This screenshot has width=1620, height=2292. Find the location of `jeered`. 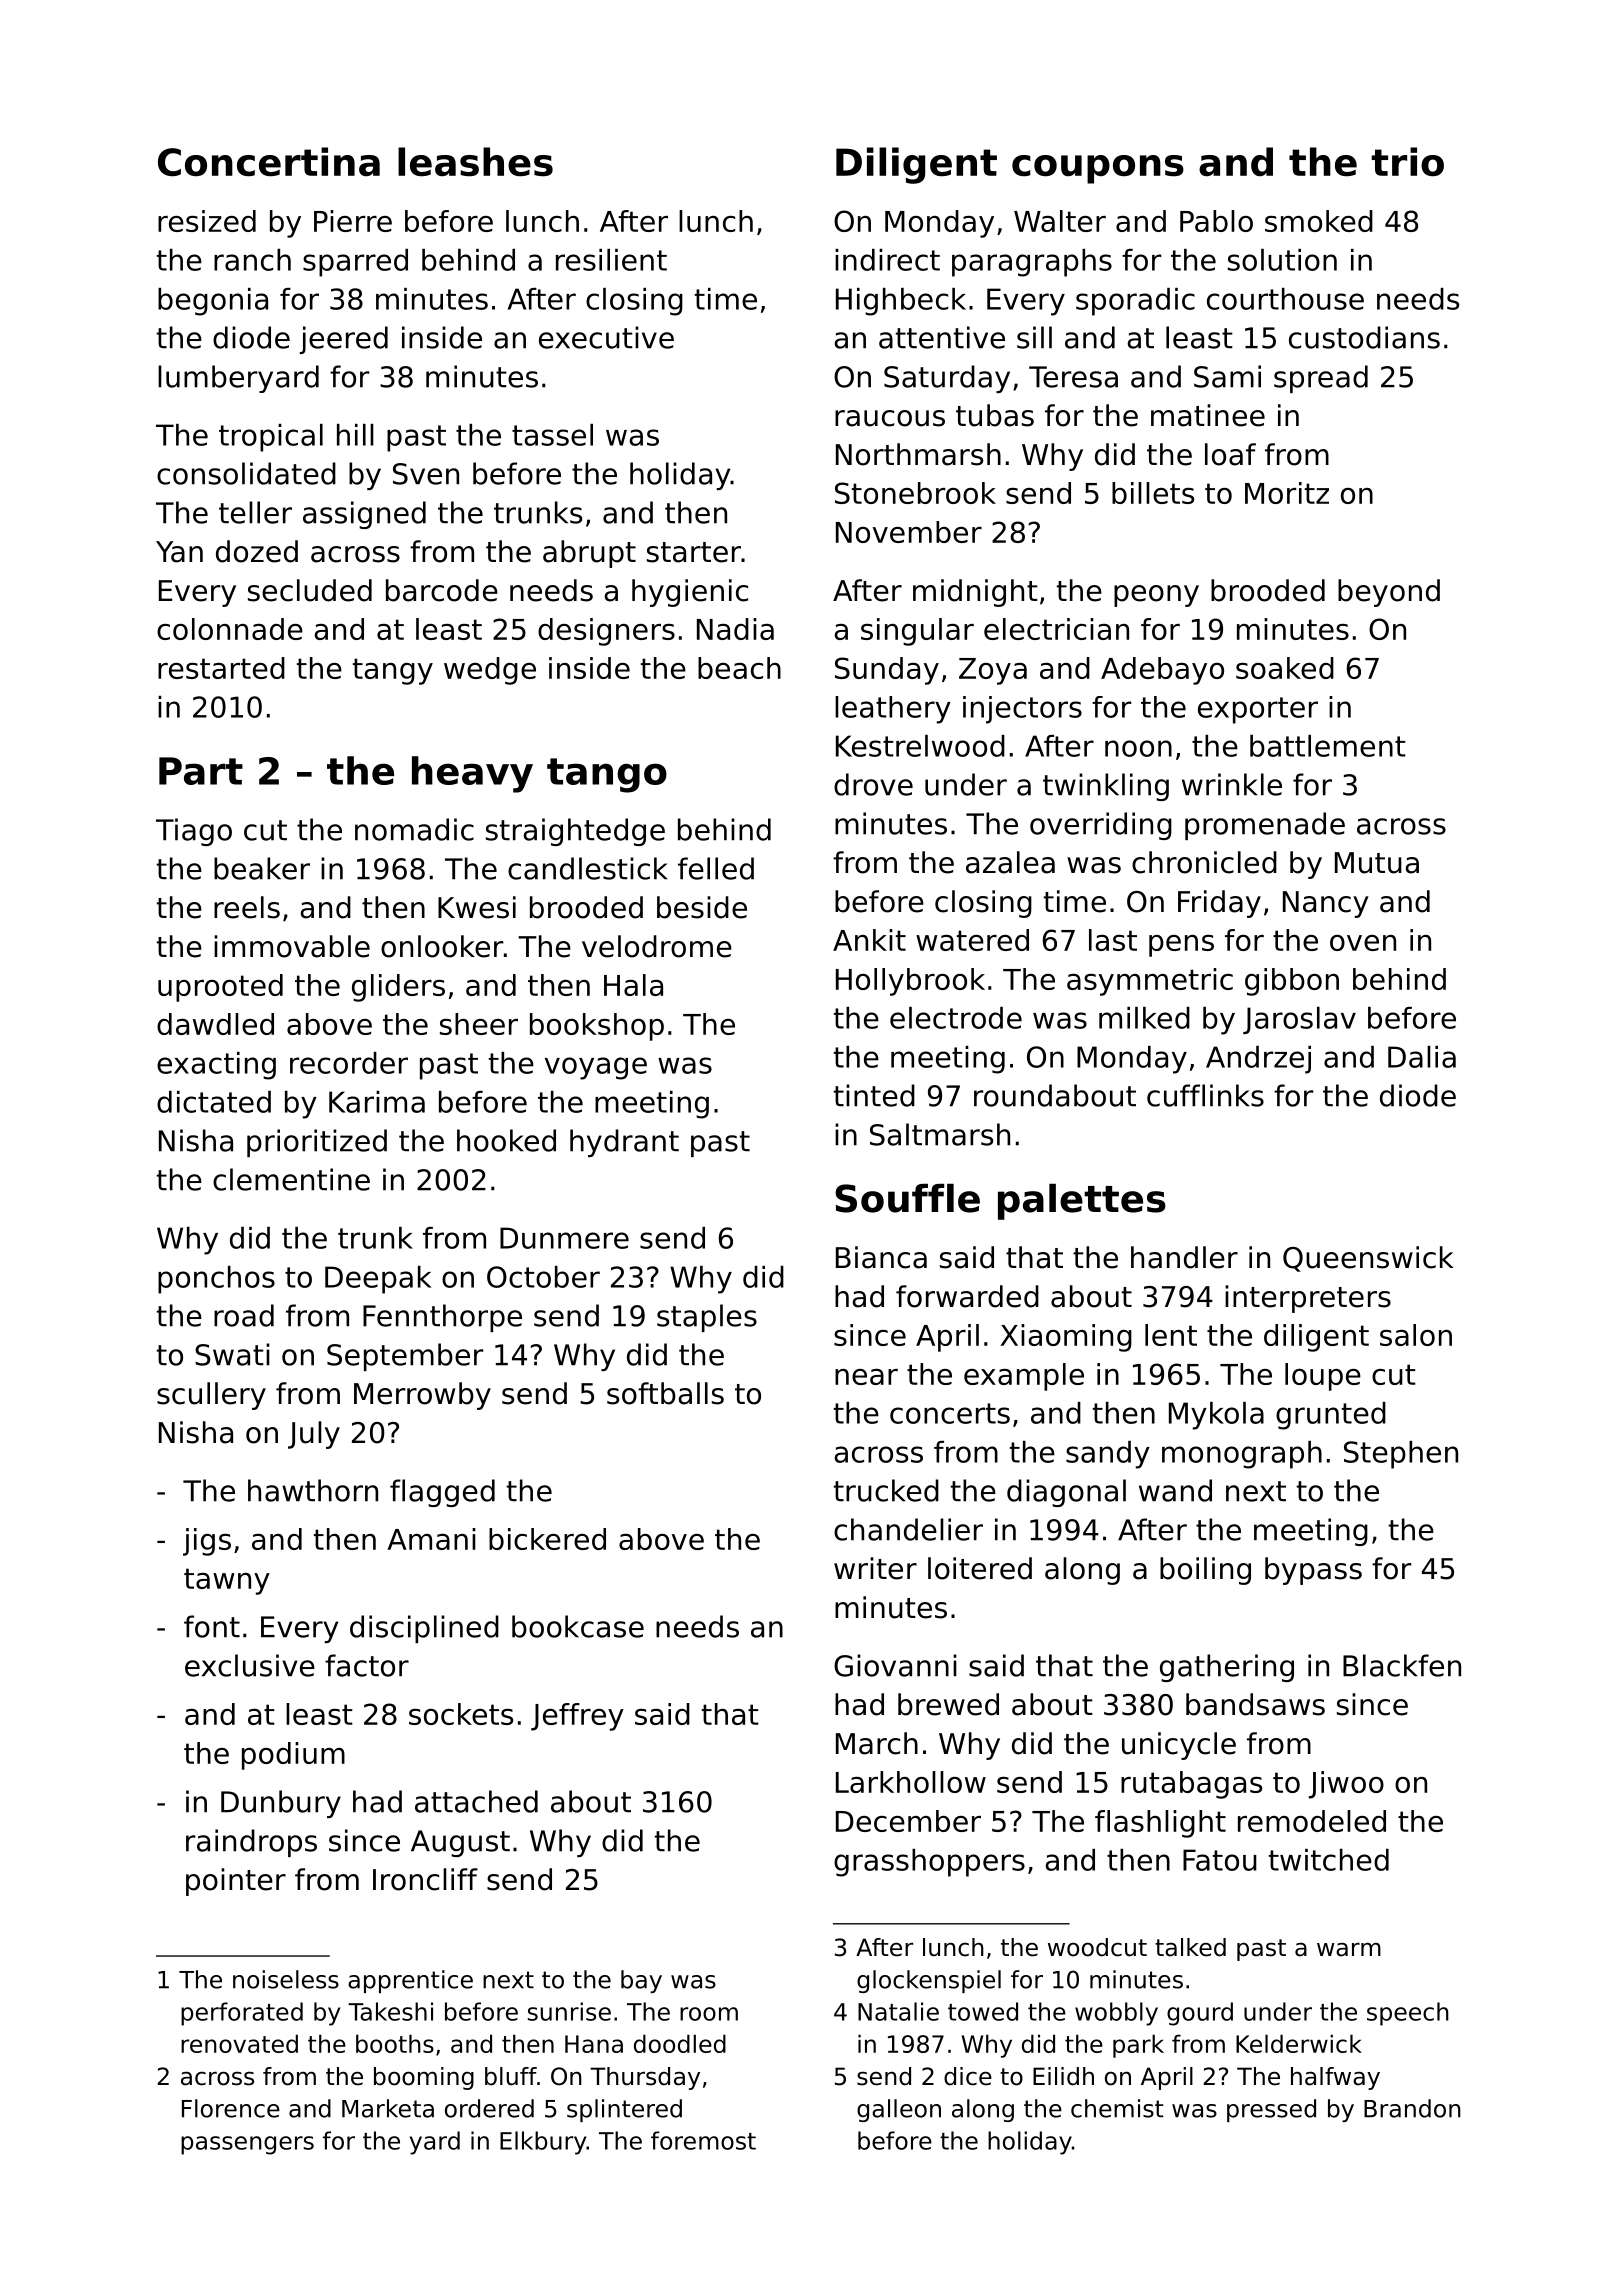

jeered is located at coordinates (343, 340).
